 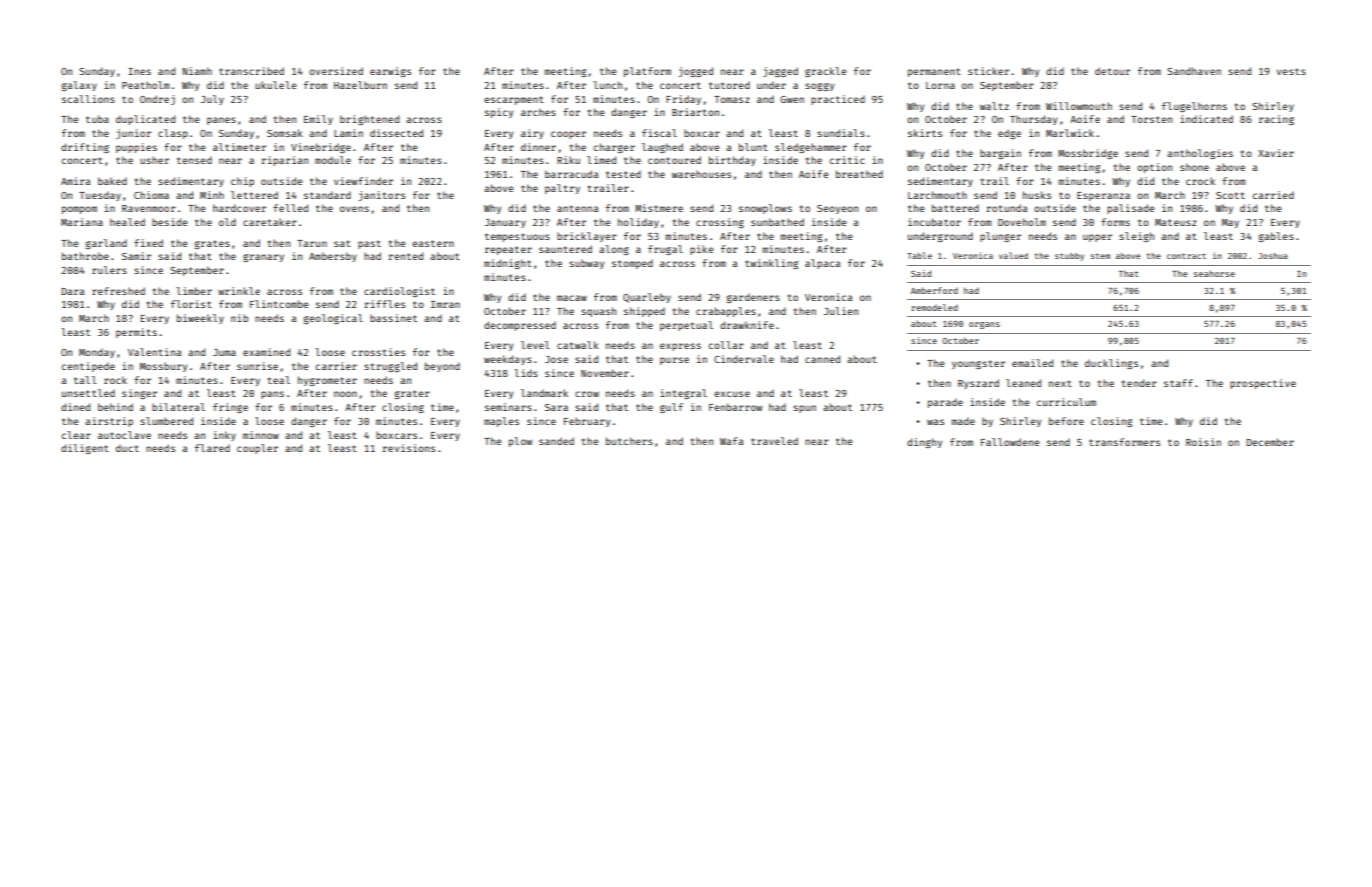 I want to click on upper, so click(x=1097, y=238).
